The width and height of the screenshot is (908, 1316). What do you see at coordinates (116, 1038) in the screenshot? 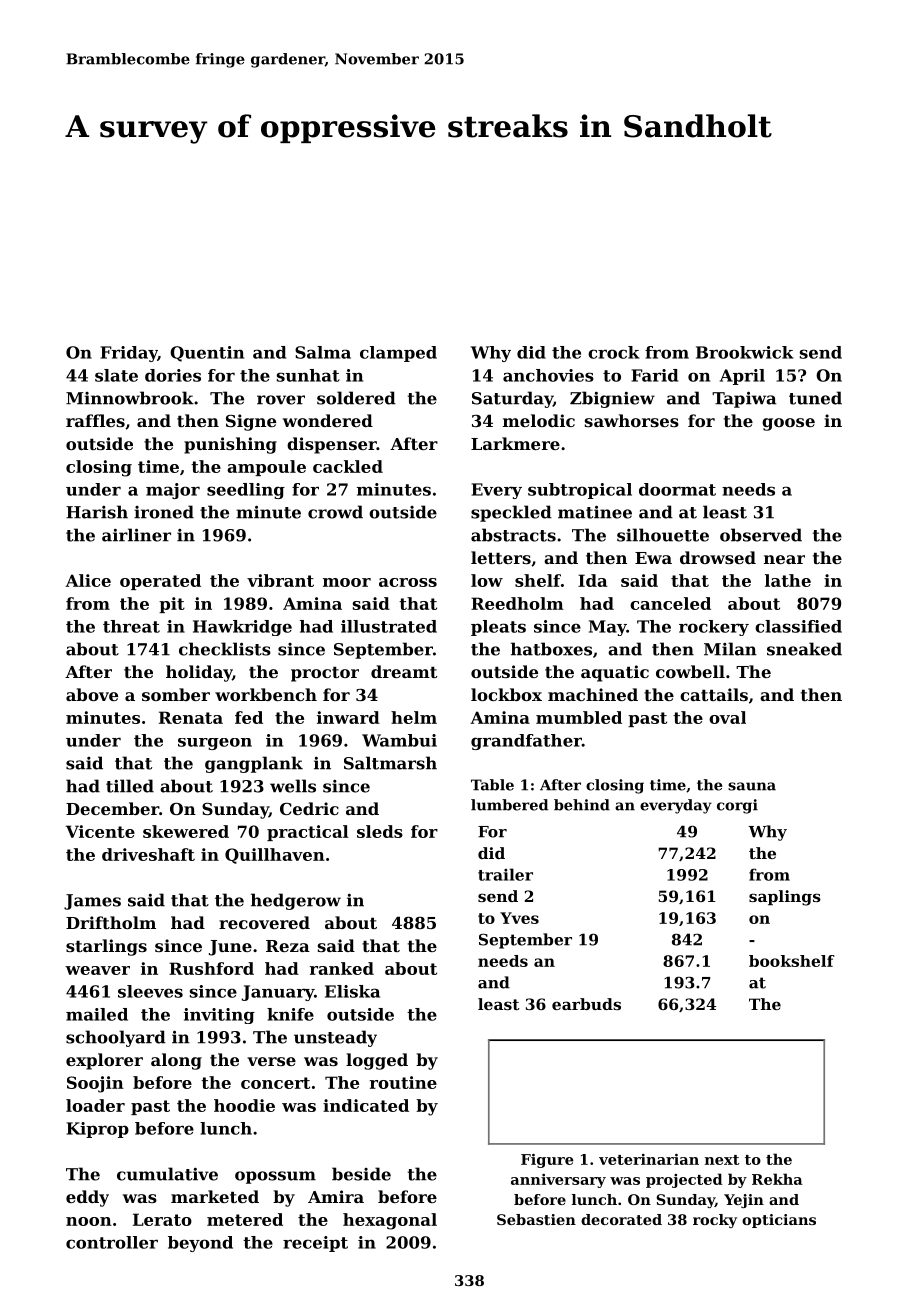
I see `schoolyard` at bounding box center [116, 1038].
